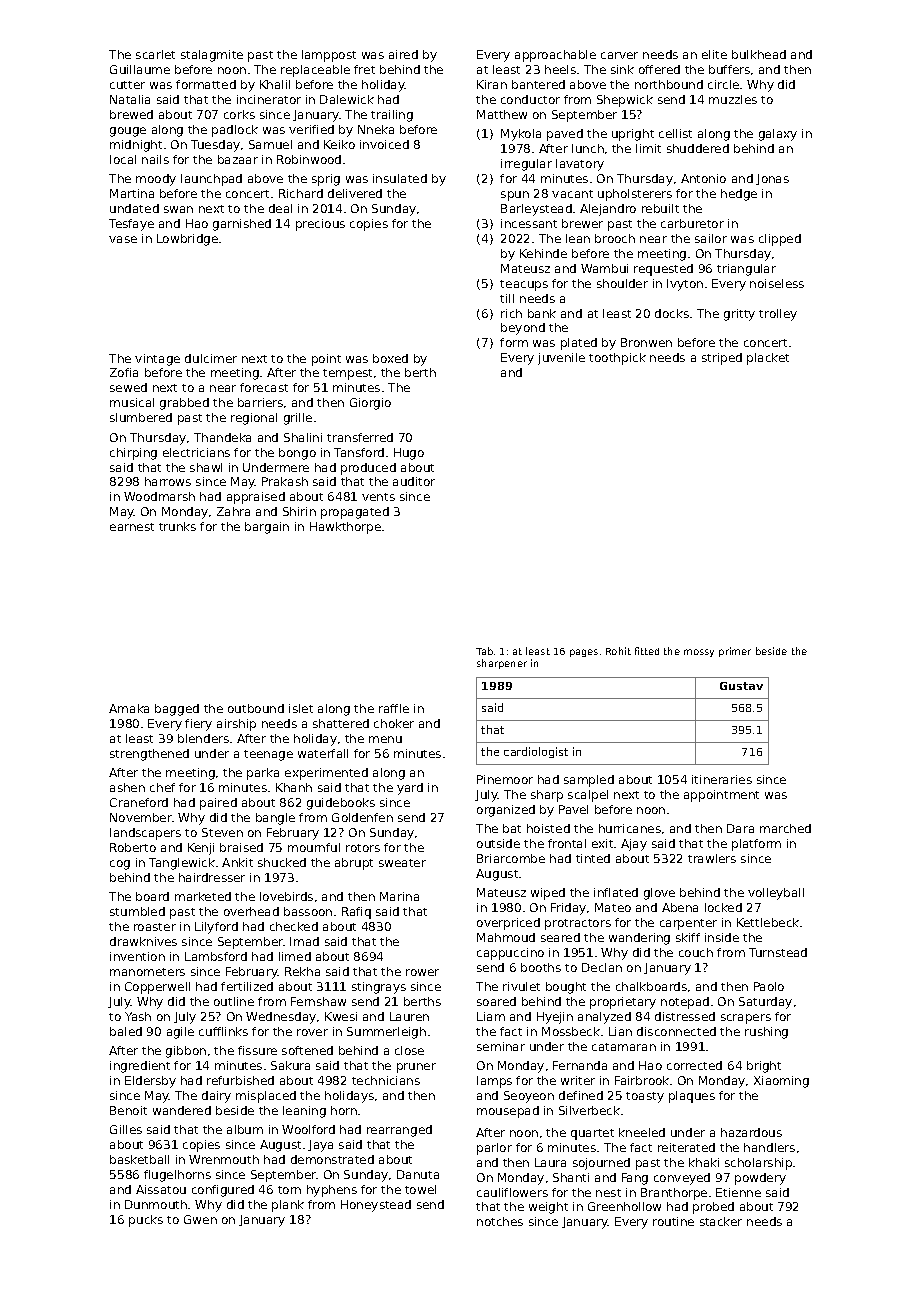  What do you see at coordinates (223, 1191) in the image?
I see `configured` at bounding box center [223, 1191].
